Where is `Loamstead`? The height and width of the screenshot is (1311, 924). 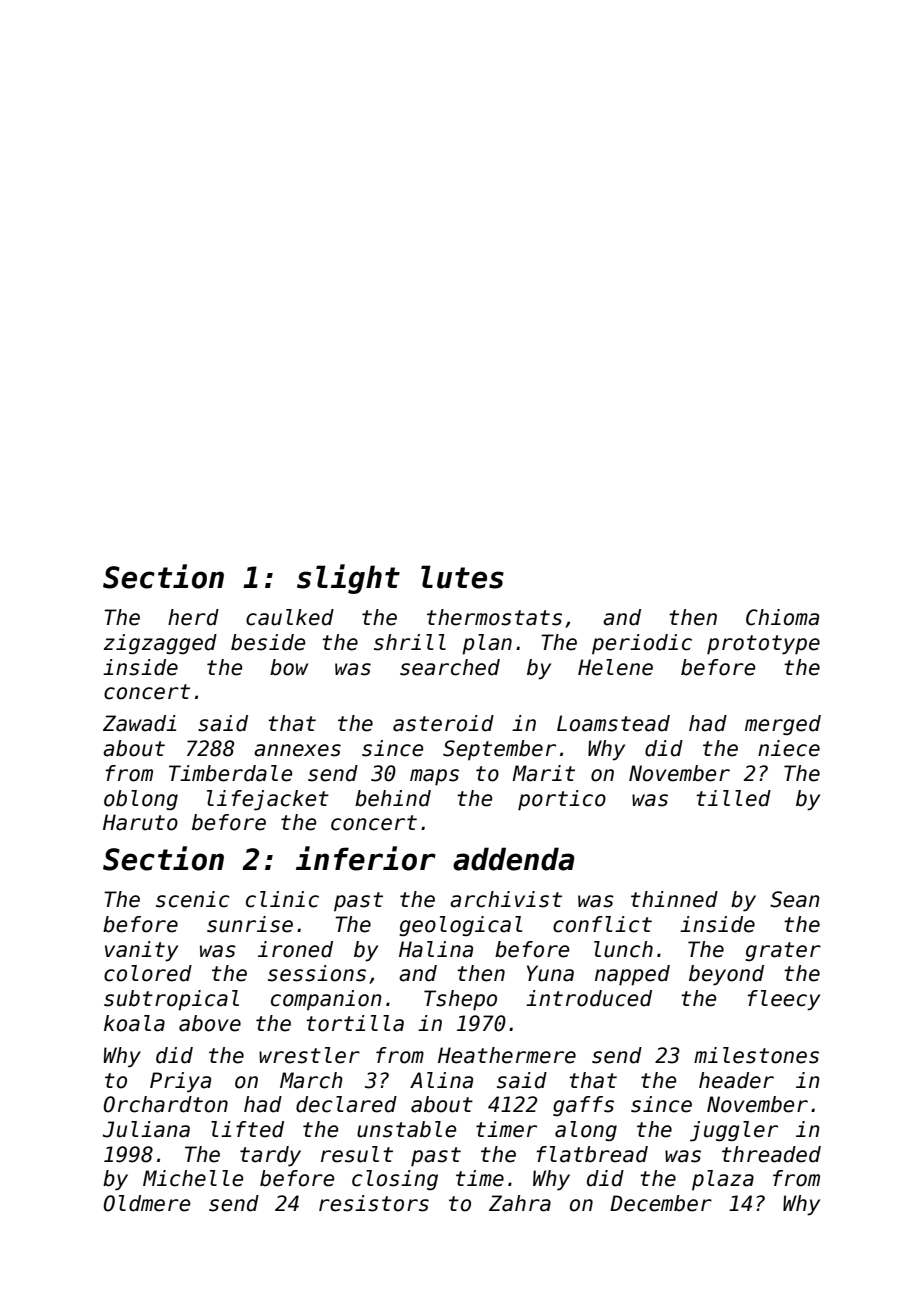
Loamstead is located at coordinates (613, 723).
